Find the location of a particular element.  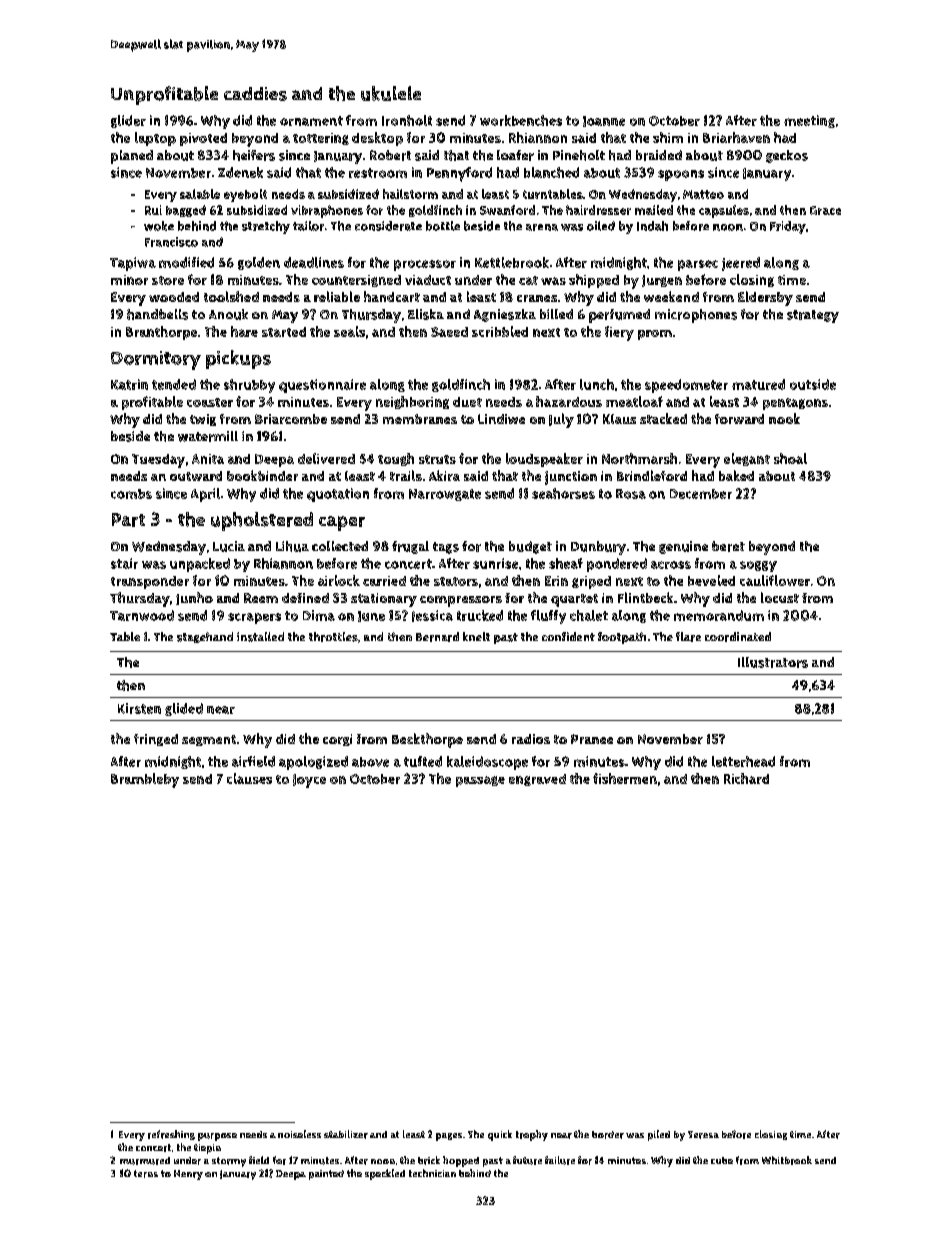

blanched is located at coordinates (551, 172).
